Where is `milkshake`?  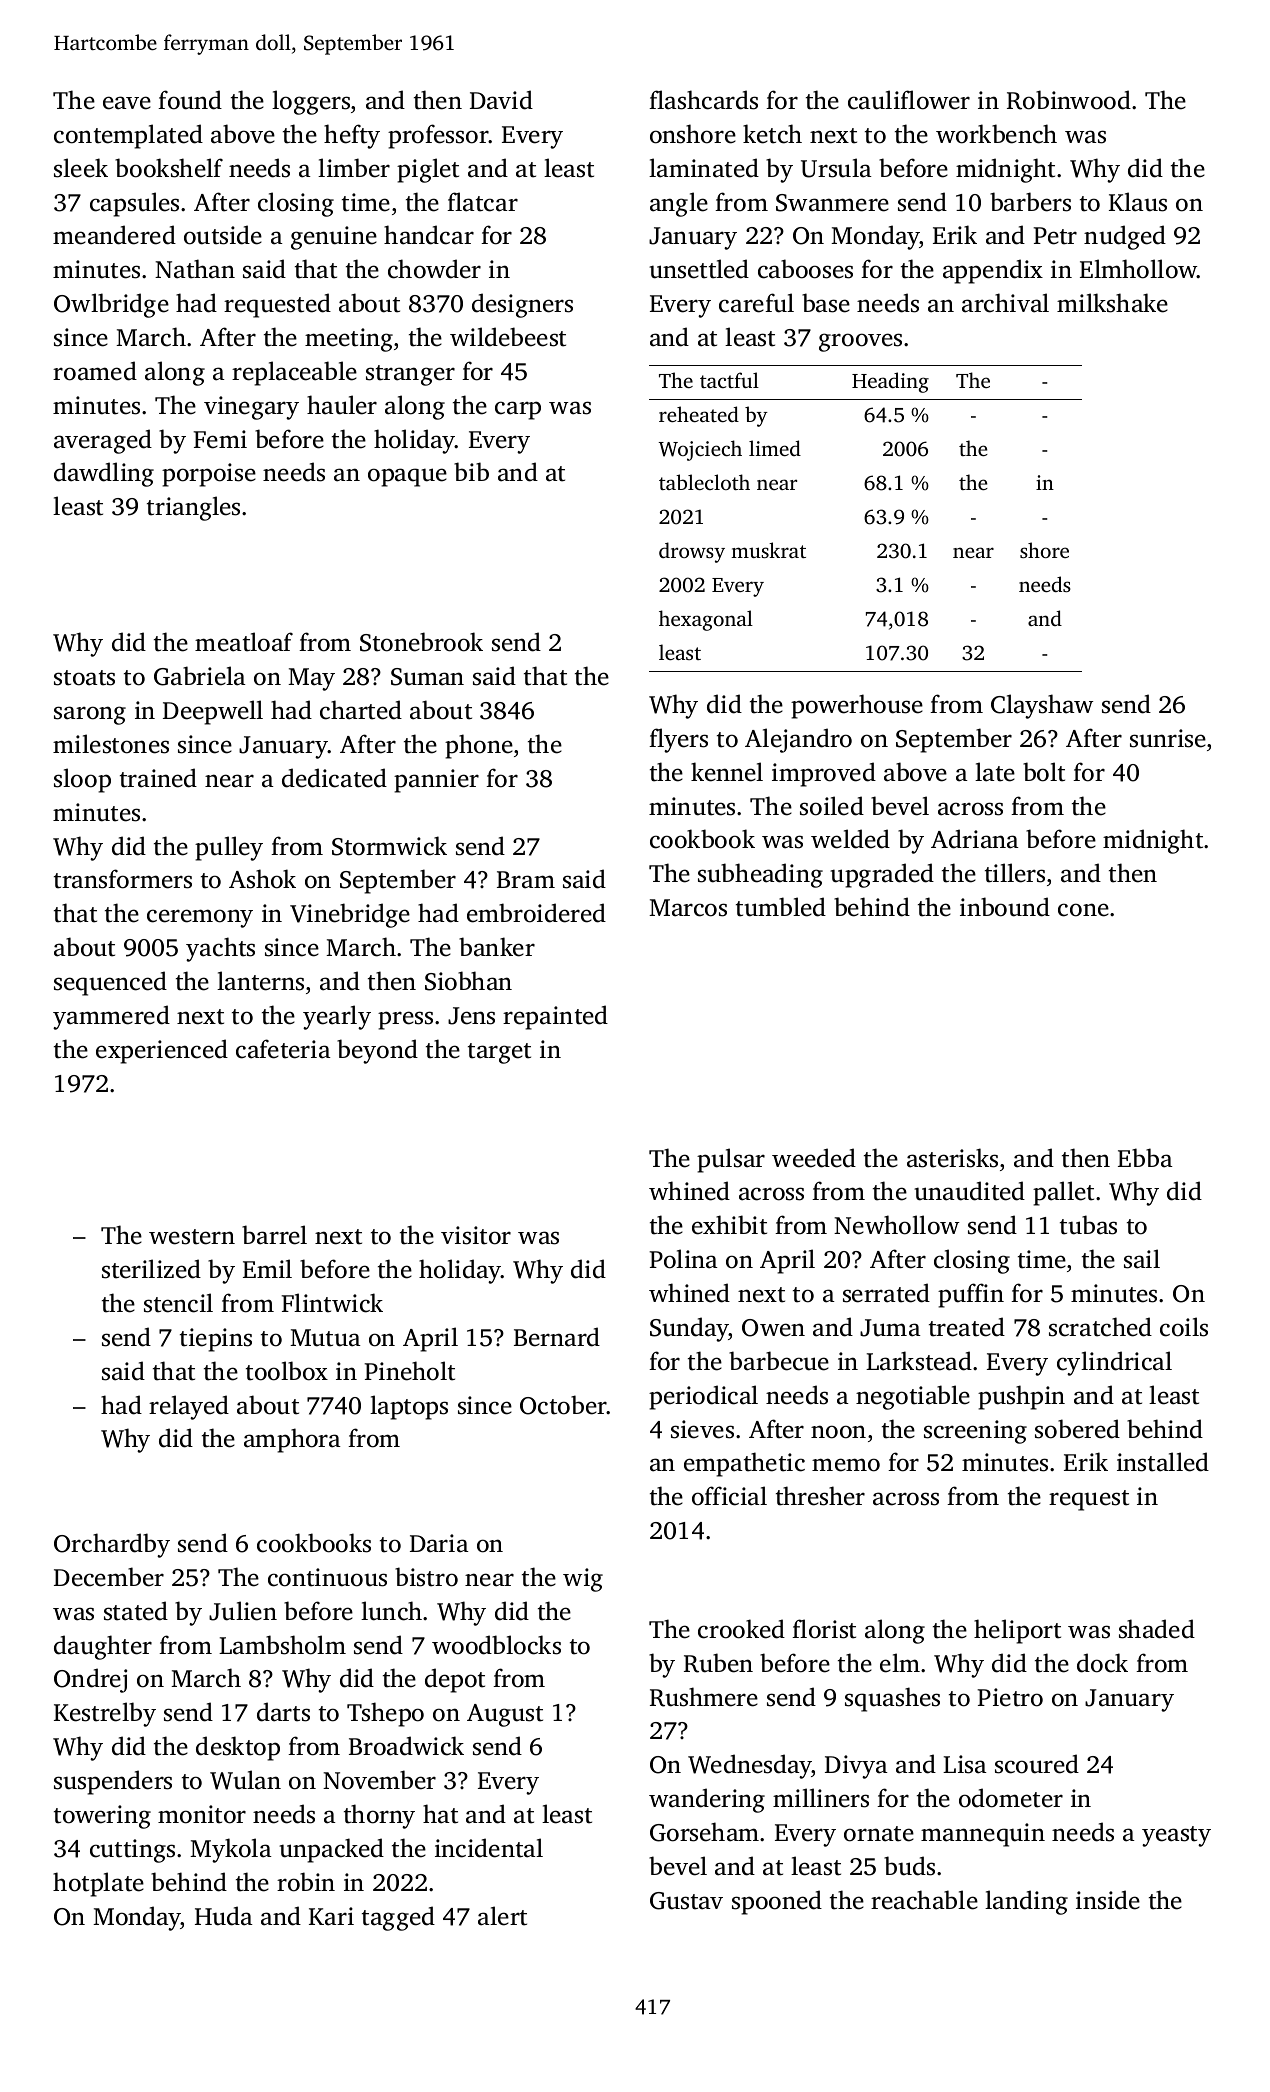 milkshake is located at coordinates (1112, 303).
